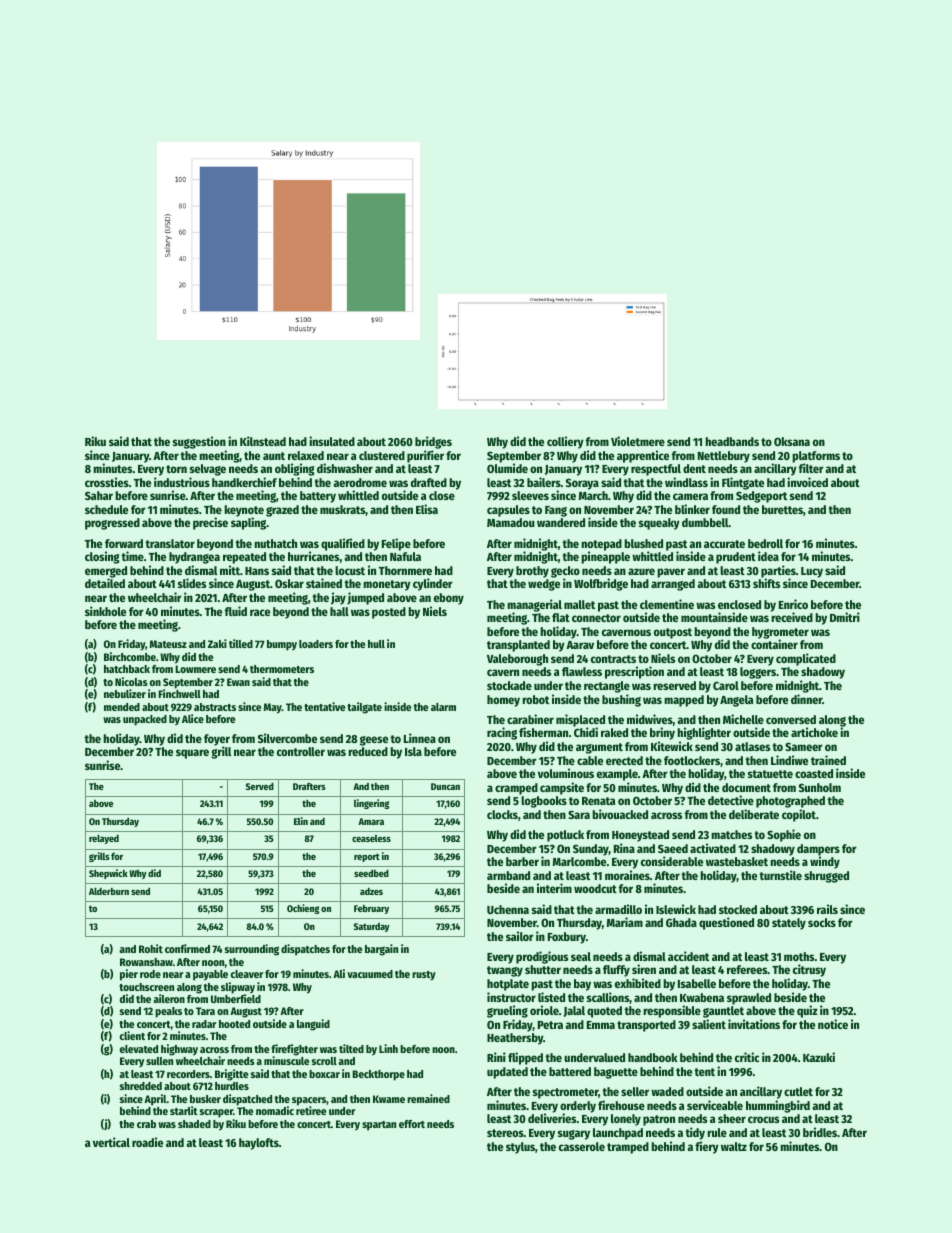  What do you see at coordinates (379, 1126) in the screenshot?
I see `spartan` at bounding box center [379, 1126].
